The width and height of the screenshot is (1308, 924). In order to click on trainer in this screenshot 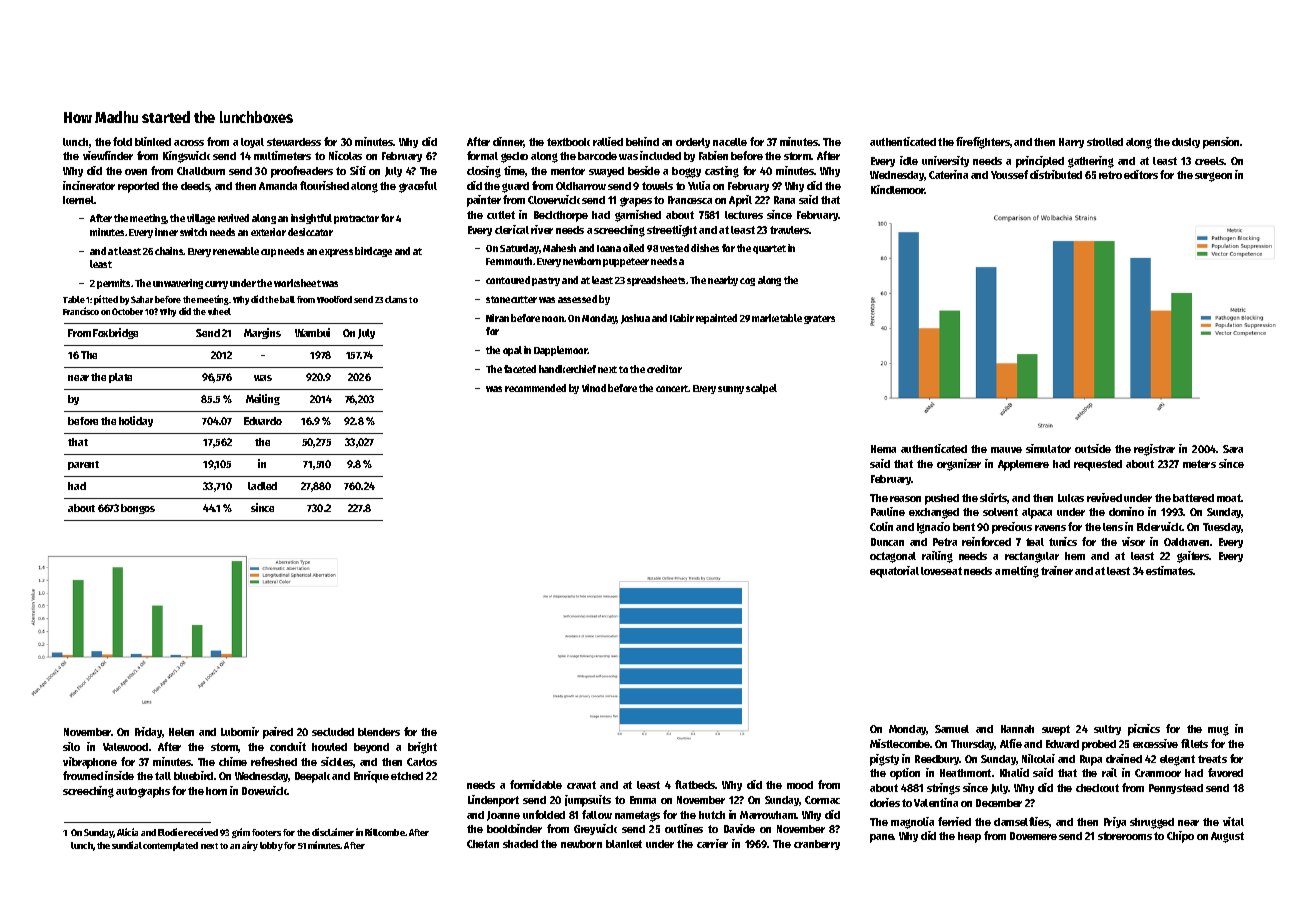, I will do `click(1057, 570)`.
